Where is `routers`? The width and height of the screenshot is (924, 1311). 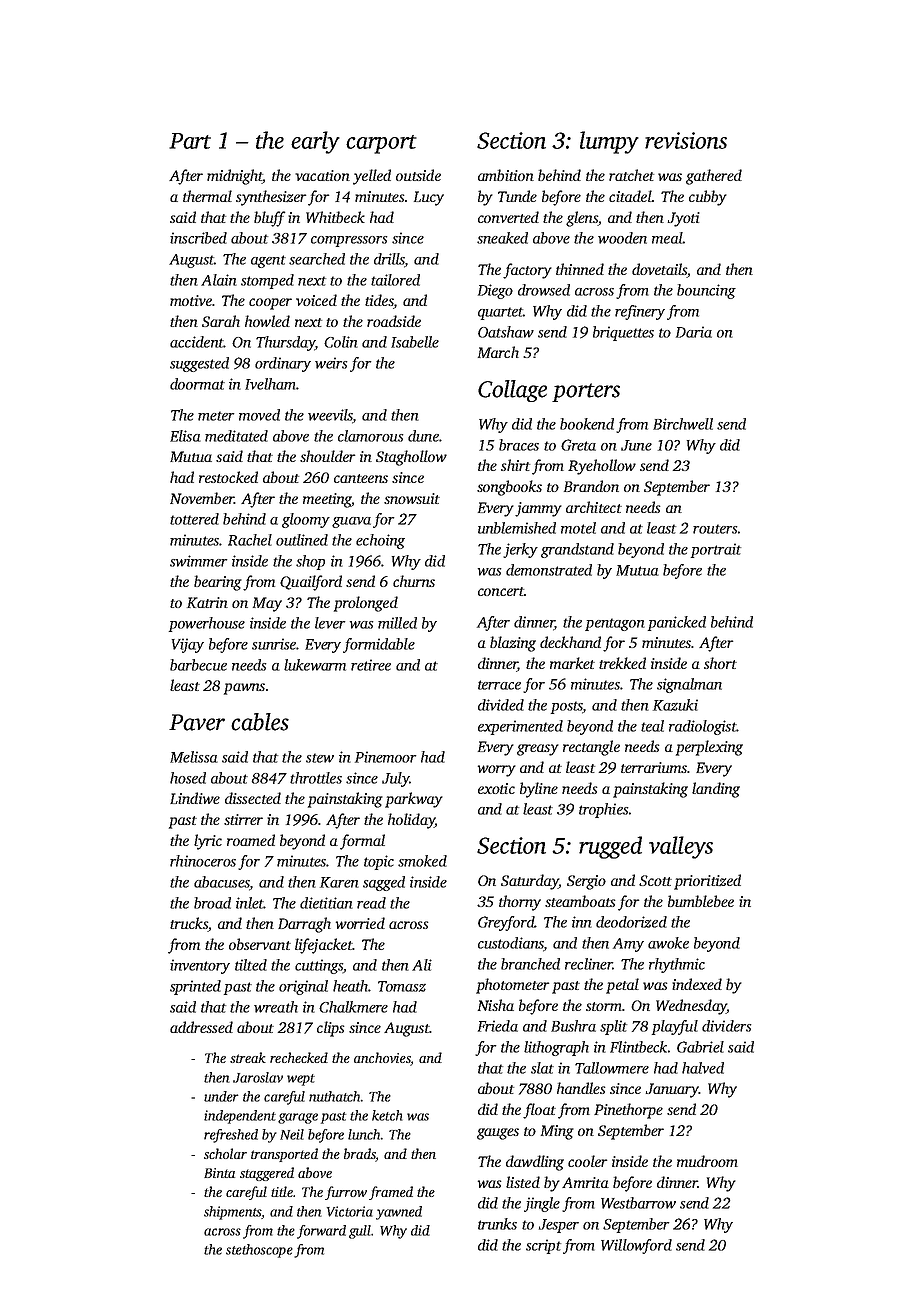
routers is located at coordinates (715, 529).
